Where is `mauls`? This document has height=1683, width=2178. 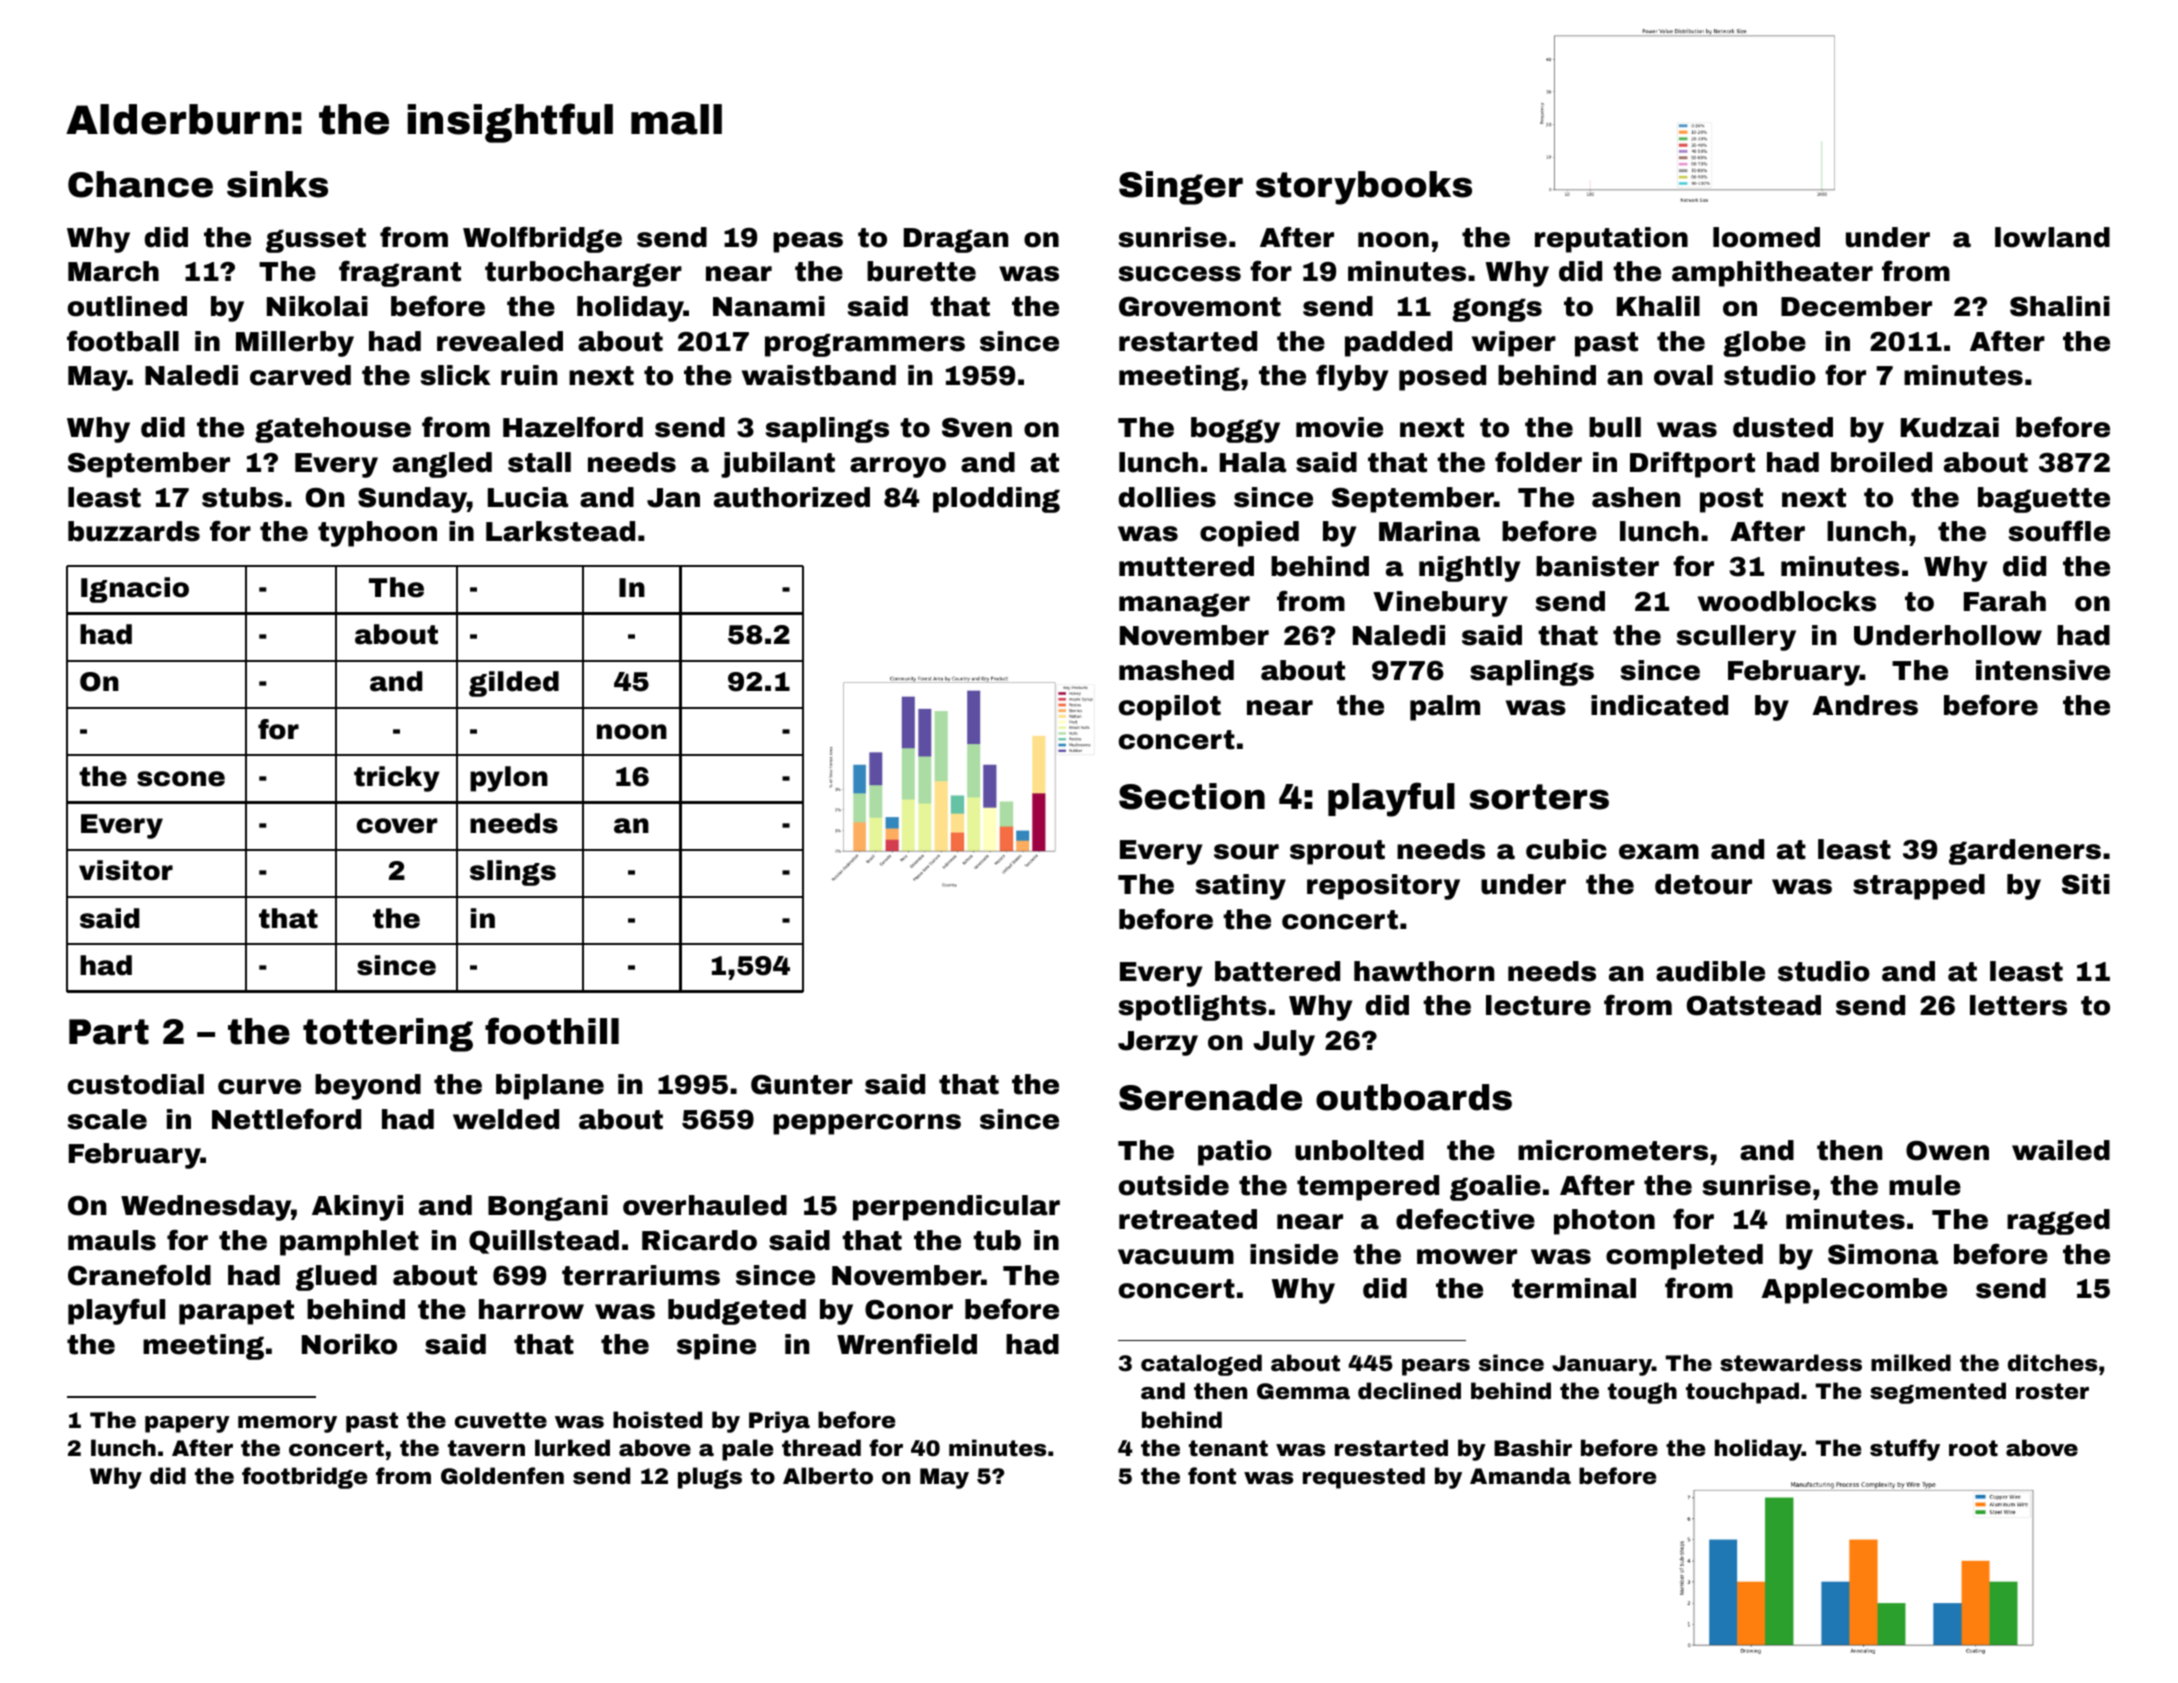
mauls is located at coordinates (112, 1240).
